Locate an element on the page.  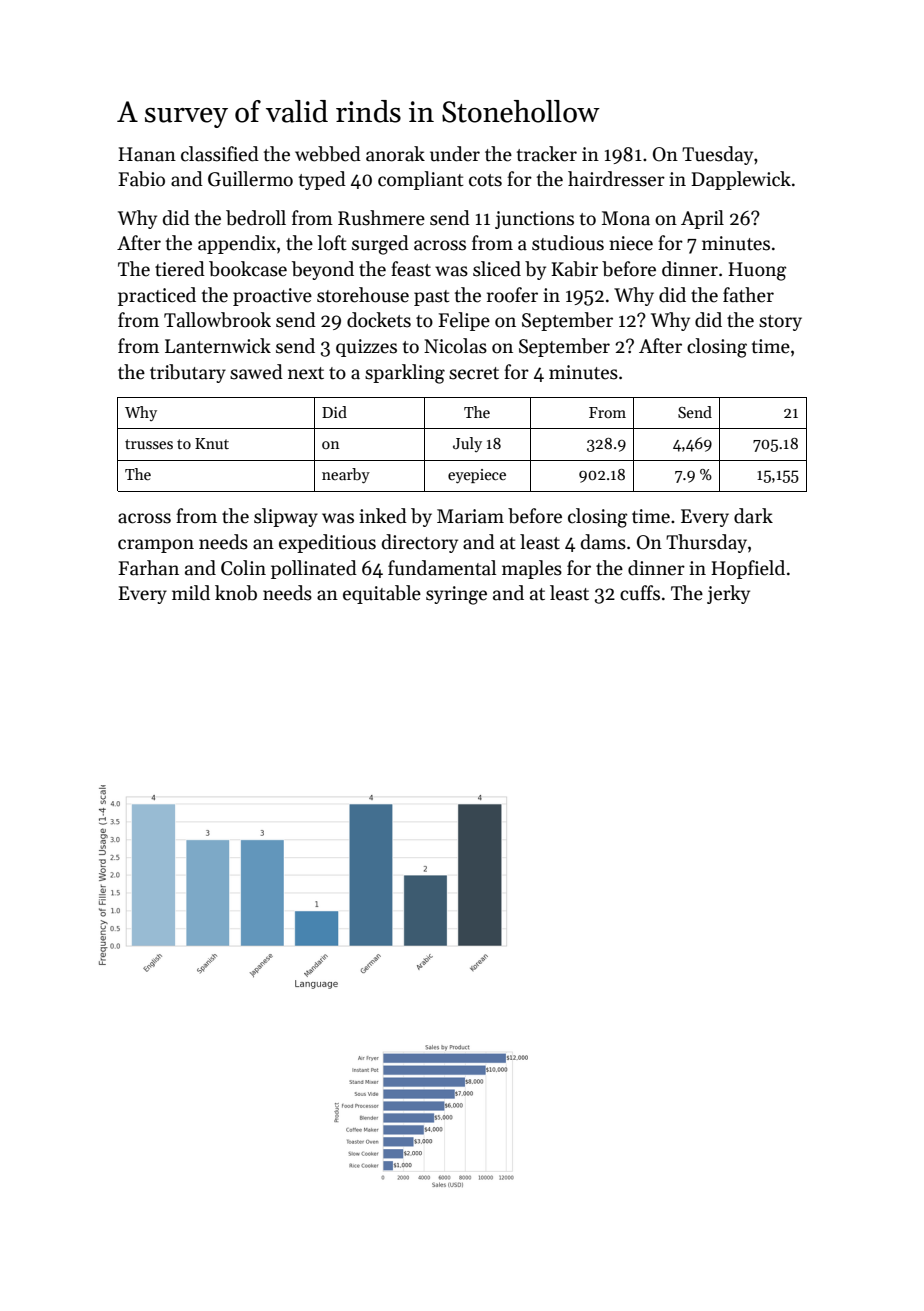
sparkling is located at coordinates (405, 374).
